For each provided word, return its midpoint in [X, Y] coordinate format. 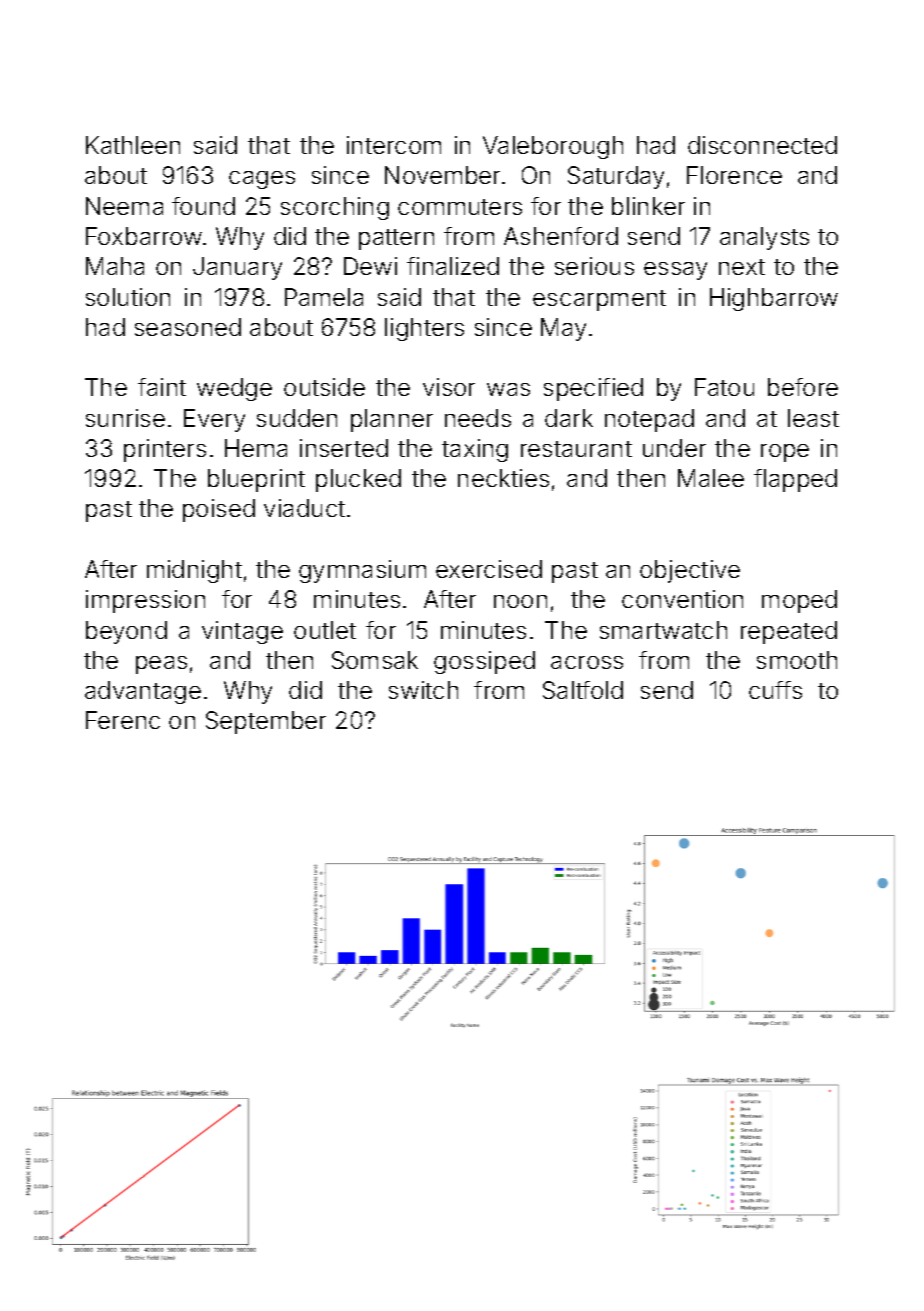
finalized [453, 266]
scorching [335, 208]
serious [594, 266]
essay [675, 271]
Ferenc [123, 720]
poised [219, 510]
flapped [795, 480]
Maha [115, 266]
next [742, 267]
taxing [475, 450]
